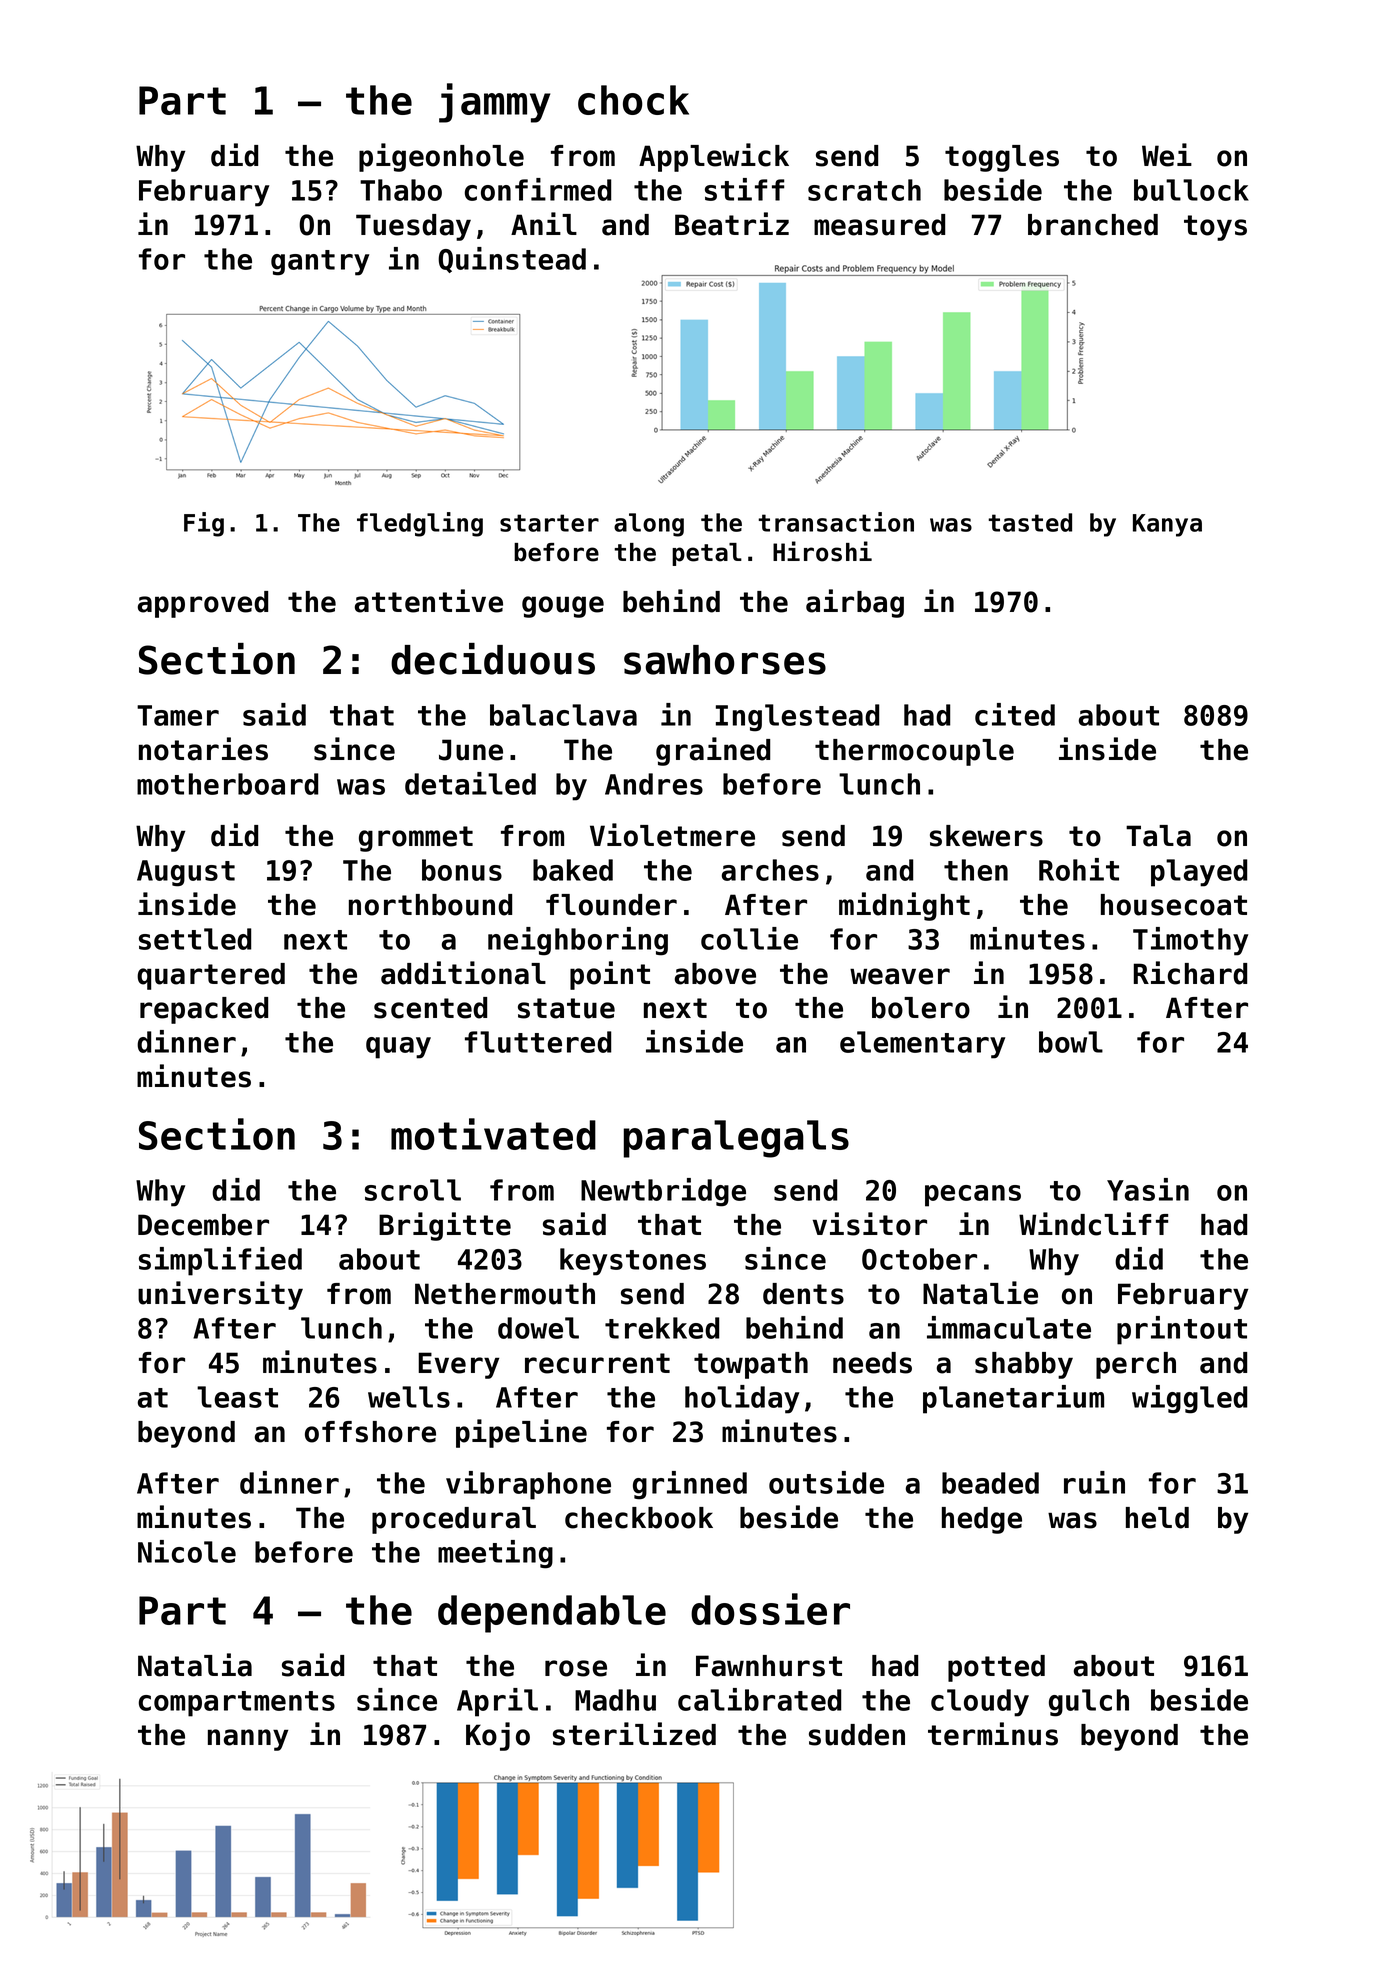 Image resolution: width=1386 pixels, height=1969 pixels. I want to click on Tamer, so click(178, 715).
